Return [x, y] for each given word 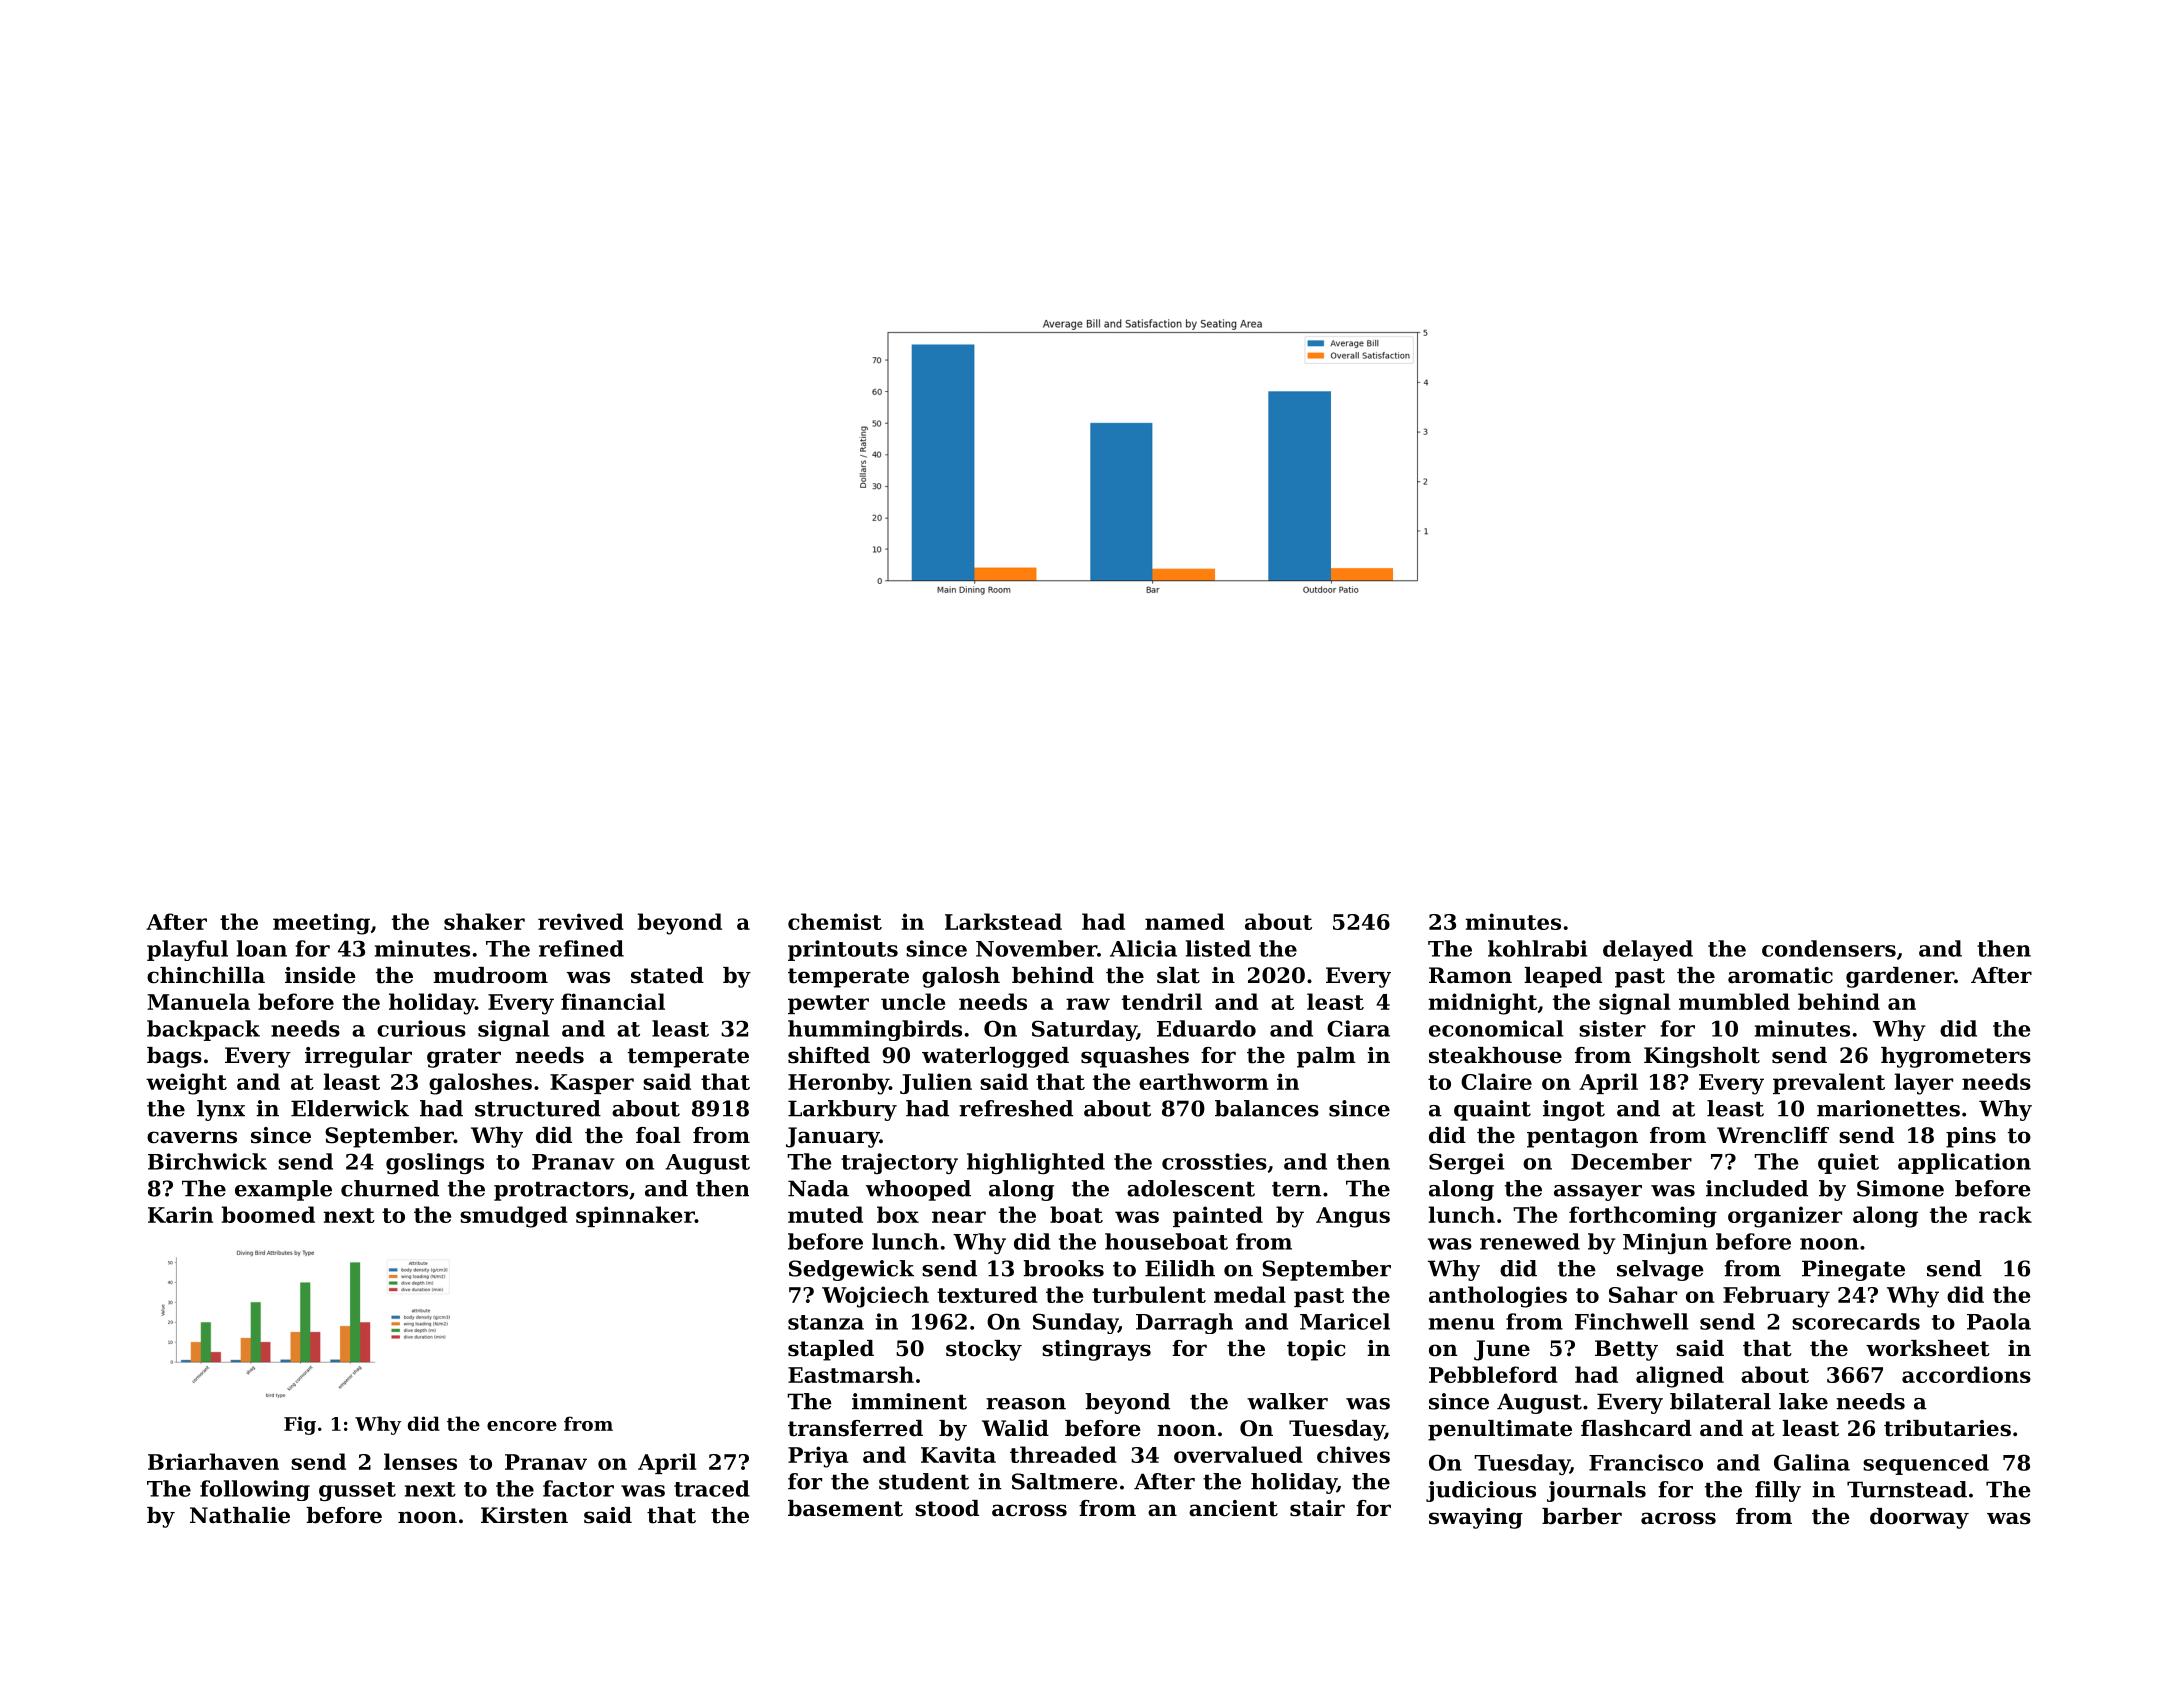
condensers [1829, 948]
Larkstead [1003, 921]
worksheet [1928, 1348]
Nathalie [240, 1515]
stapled [831, 1350]
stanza [826, 1322]
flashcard [1636, 1428]
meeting [321, 924]
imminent [909, 1401]
